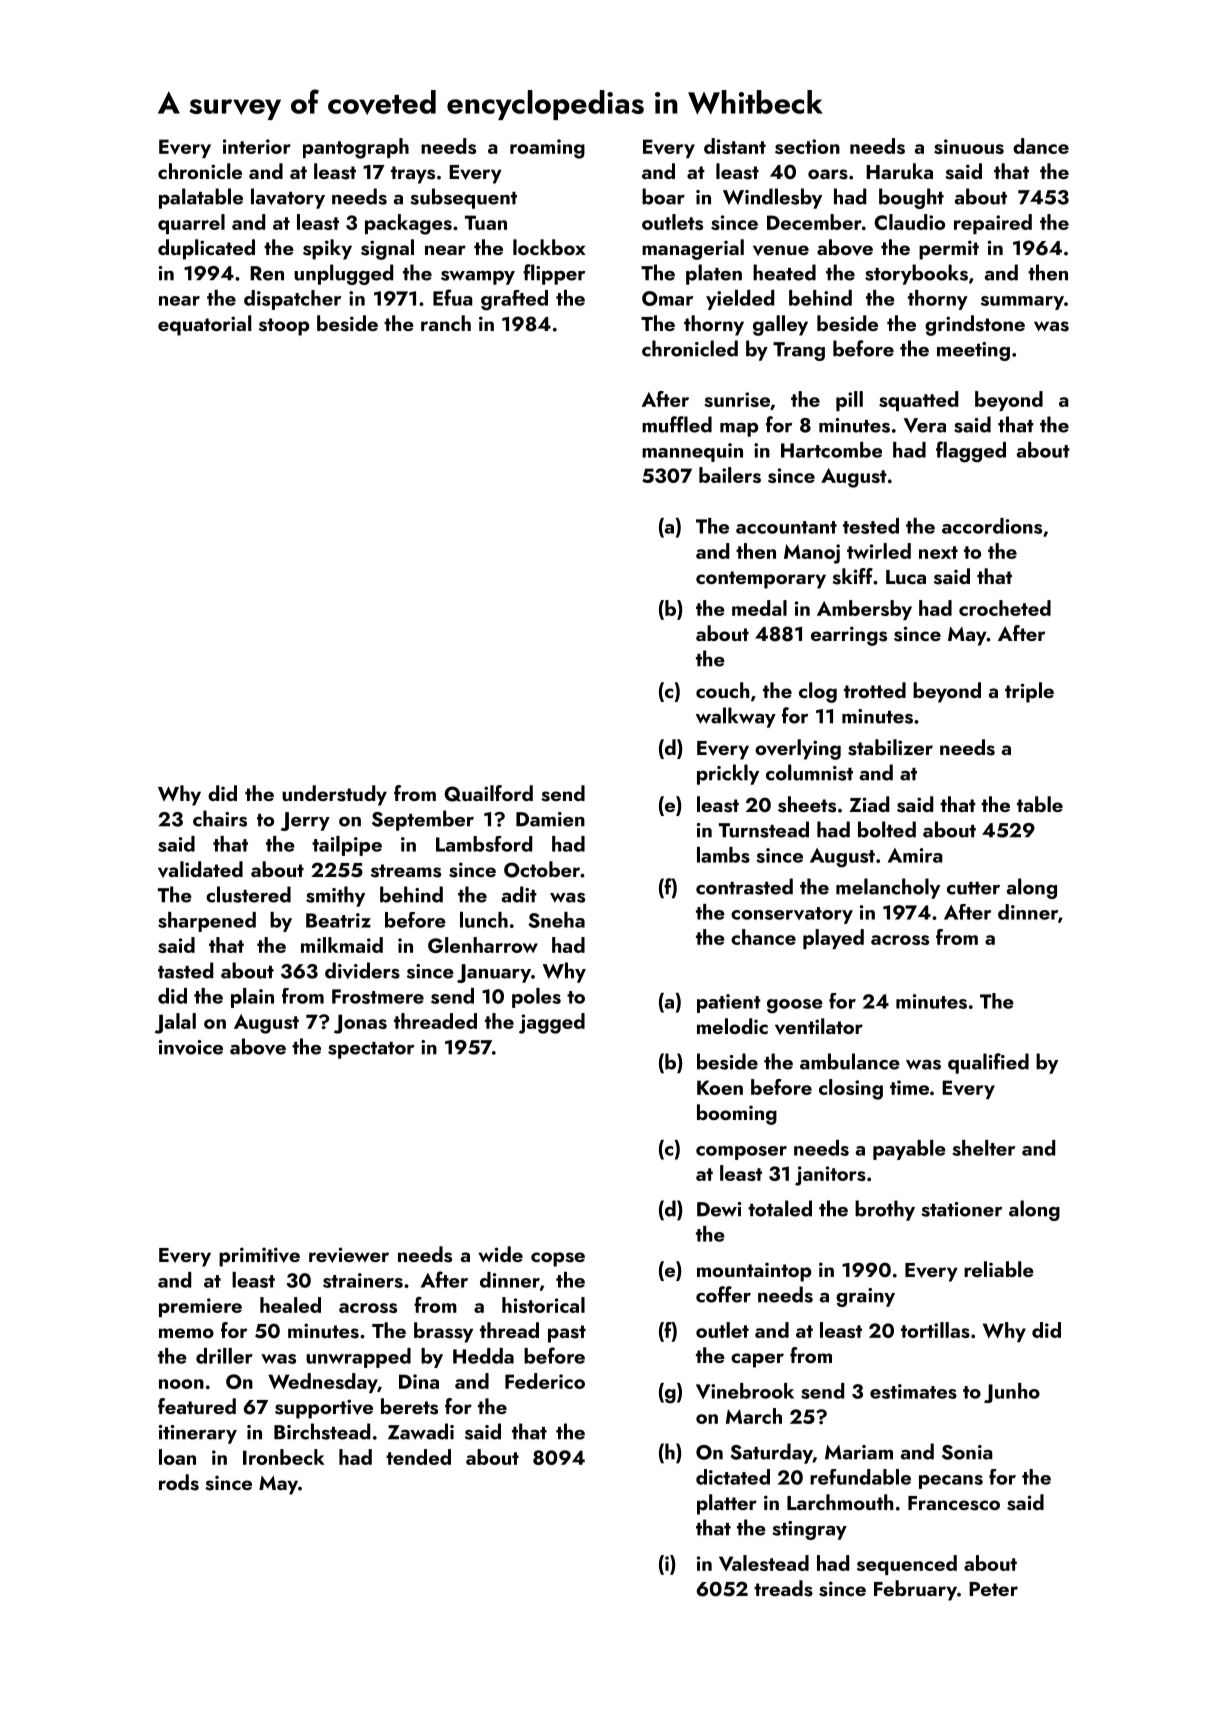  What do you see at coordinates (1041, 146) in the image?
I see `dance` at bounding box center [1041, 146].
